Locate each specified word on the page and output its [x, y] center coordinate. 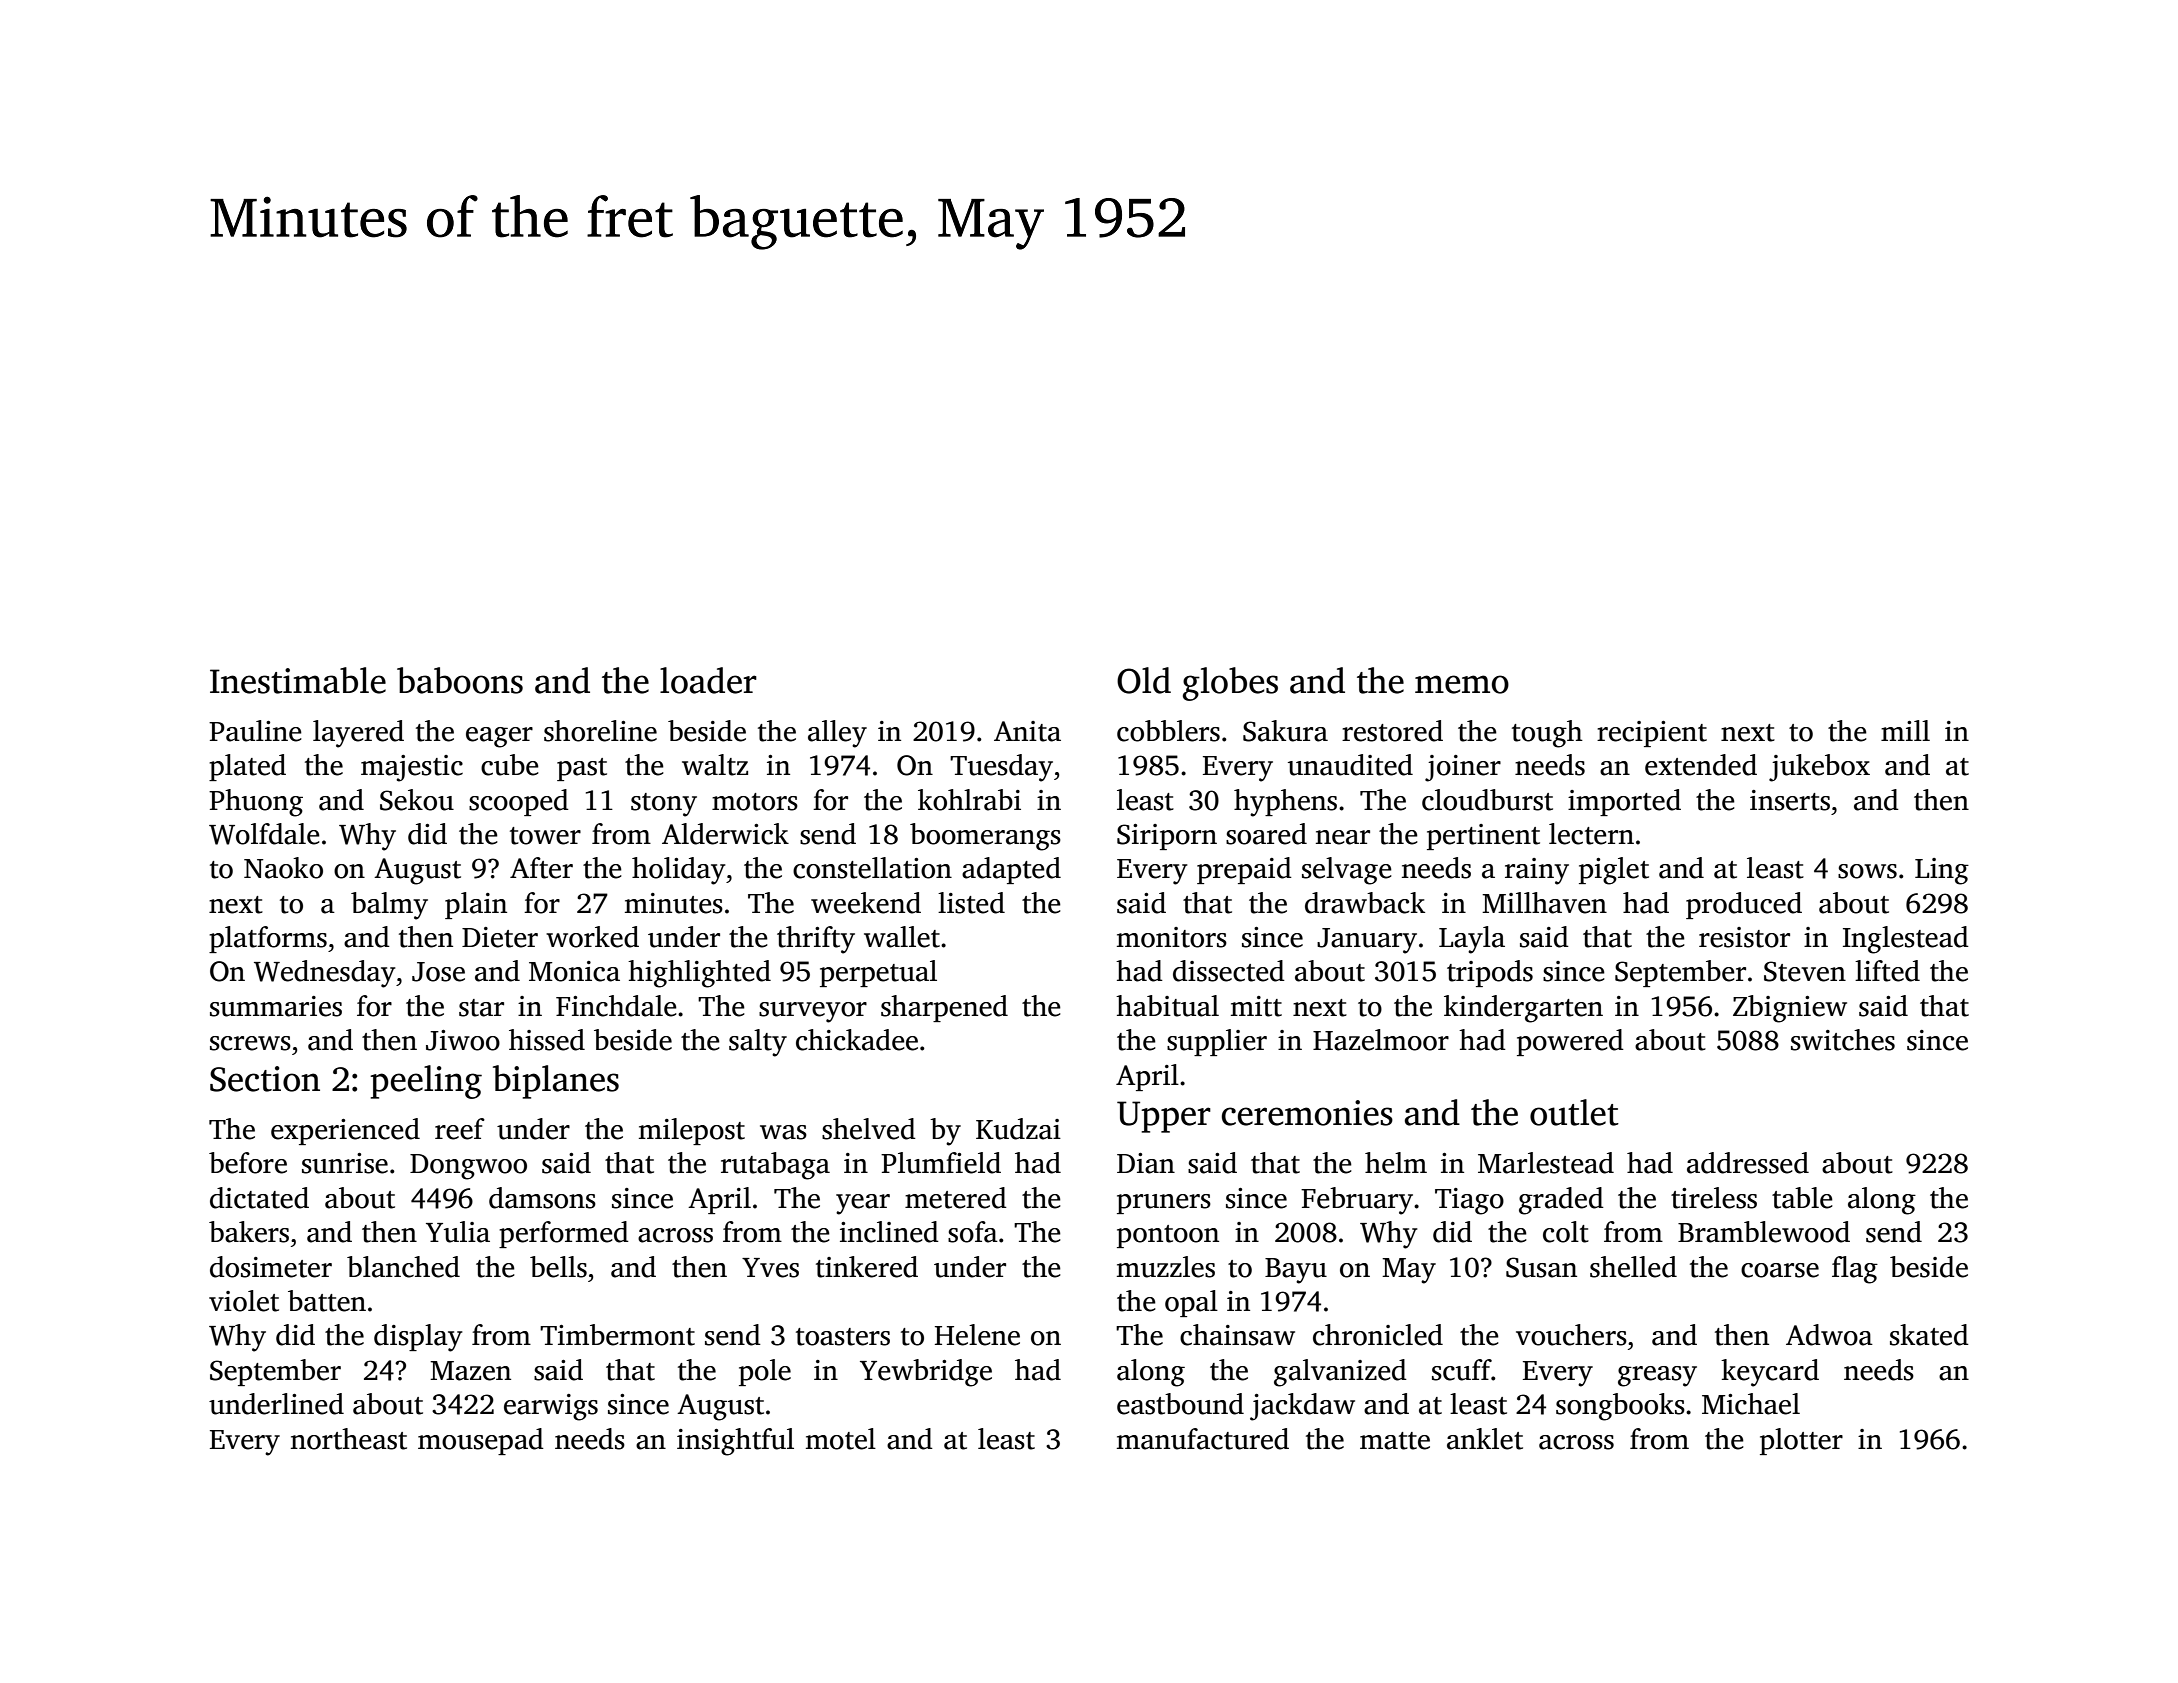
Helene [977, 1335]
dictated [259, 1198]
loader [708, 680]
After [541, 868]
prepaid [1244, 870]
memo [1462, 684]
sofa [973, 1232]
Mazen [470, 1371]
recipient [1652, 734]
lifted [1887, 971]
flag [1855, 1270]
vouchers [1571, 1335]
